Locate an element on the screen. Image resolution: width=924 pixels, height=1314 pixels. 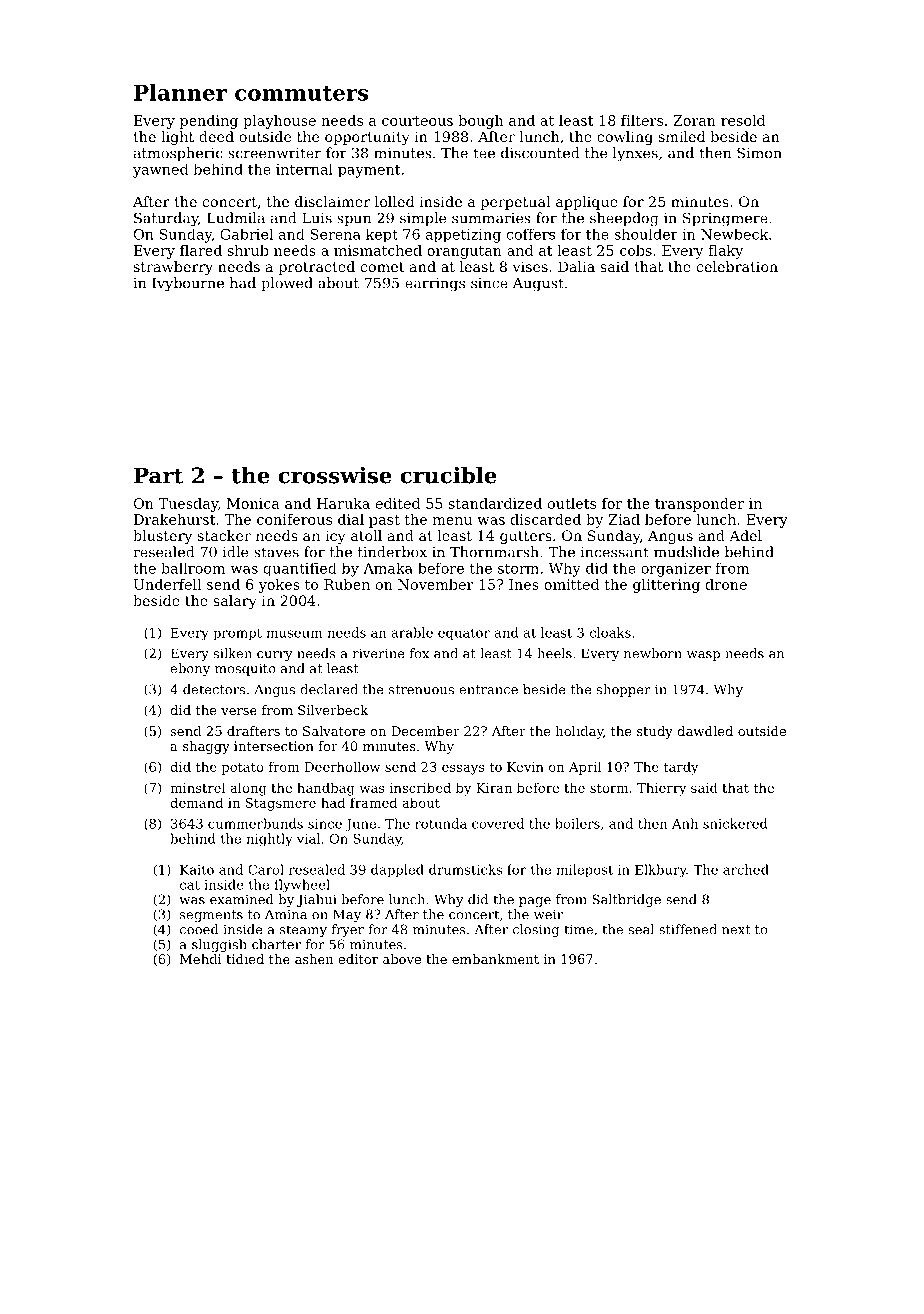
Kiran is located at coordinates (494, 788).
